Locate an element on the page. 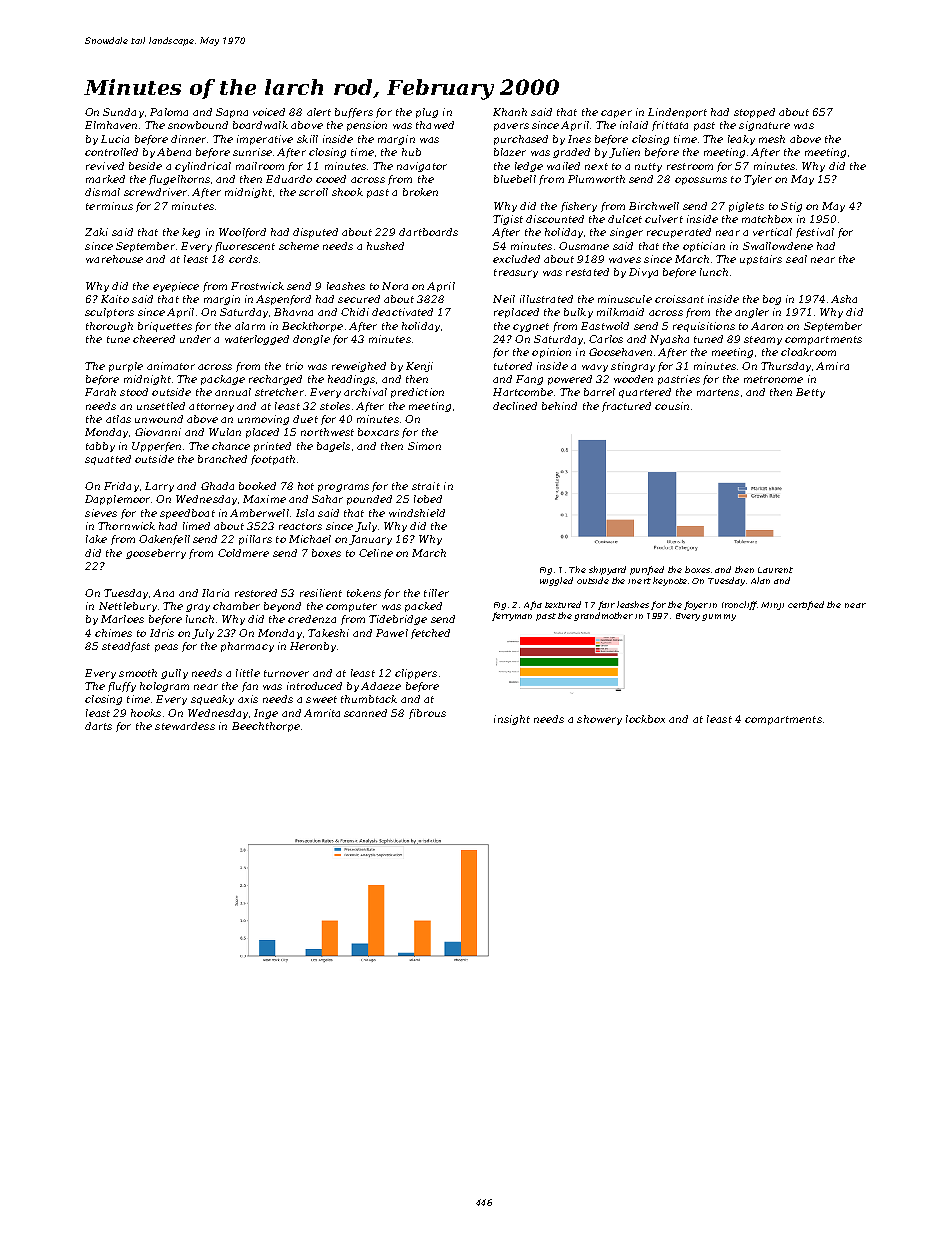 Image resolution: width=952 pixels, height=1233 pixels. flugelhorns is located at coordinates (179, 180).
